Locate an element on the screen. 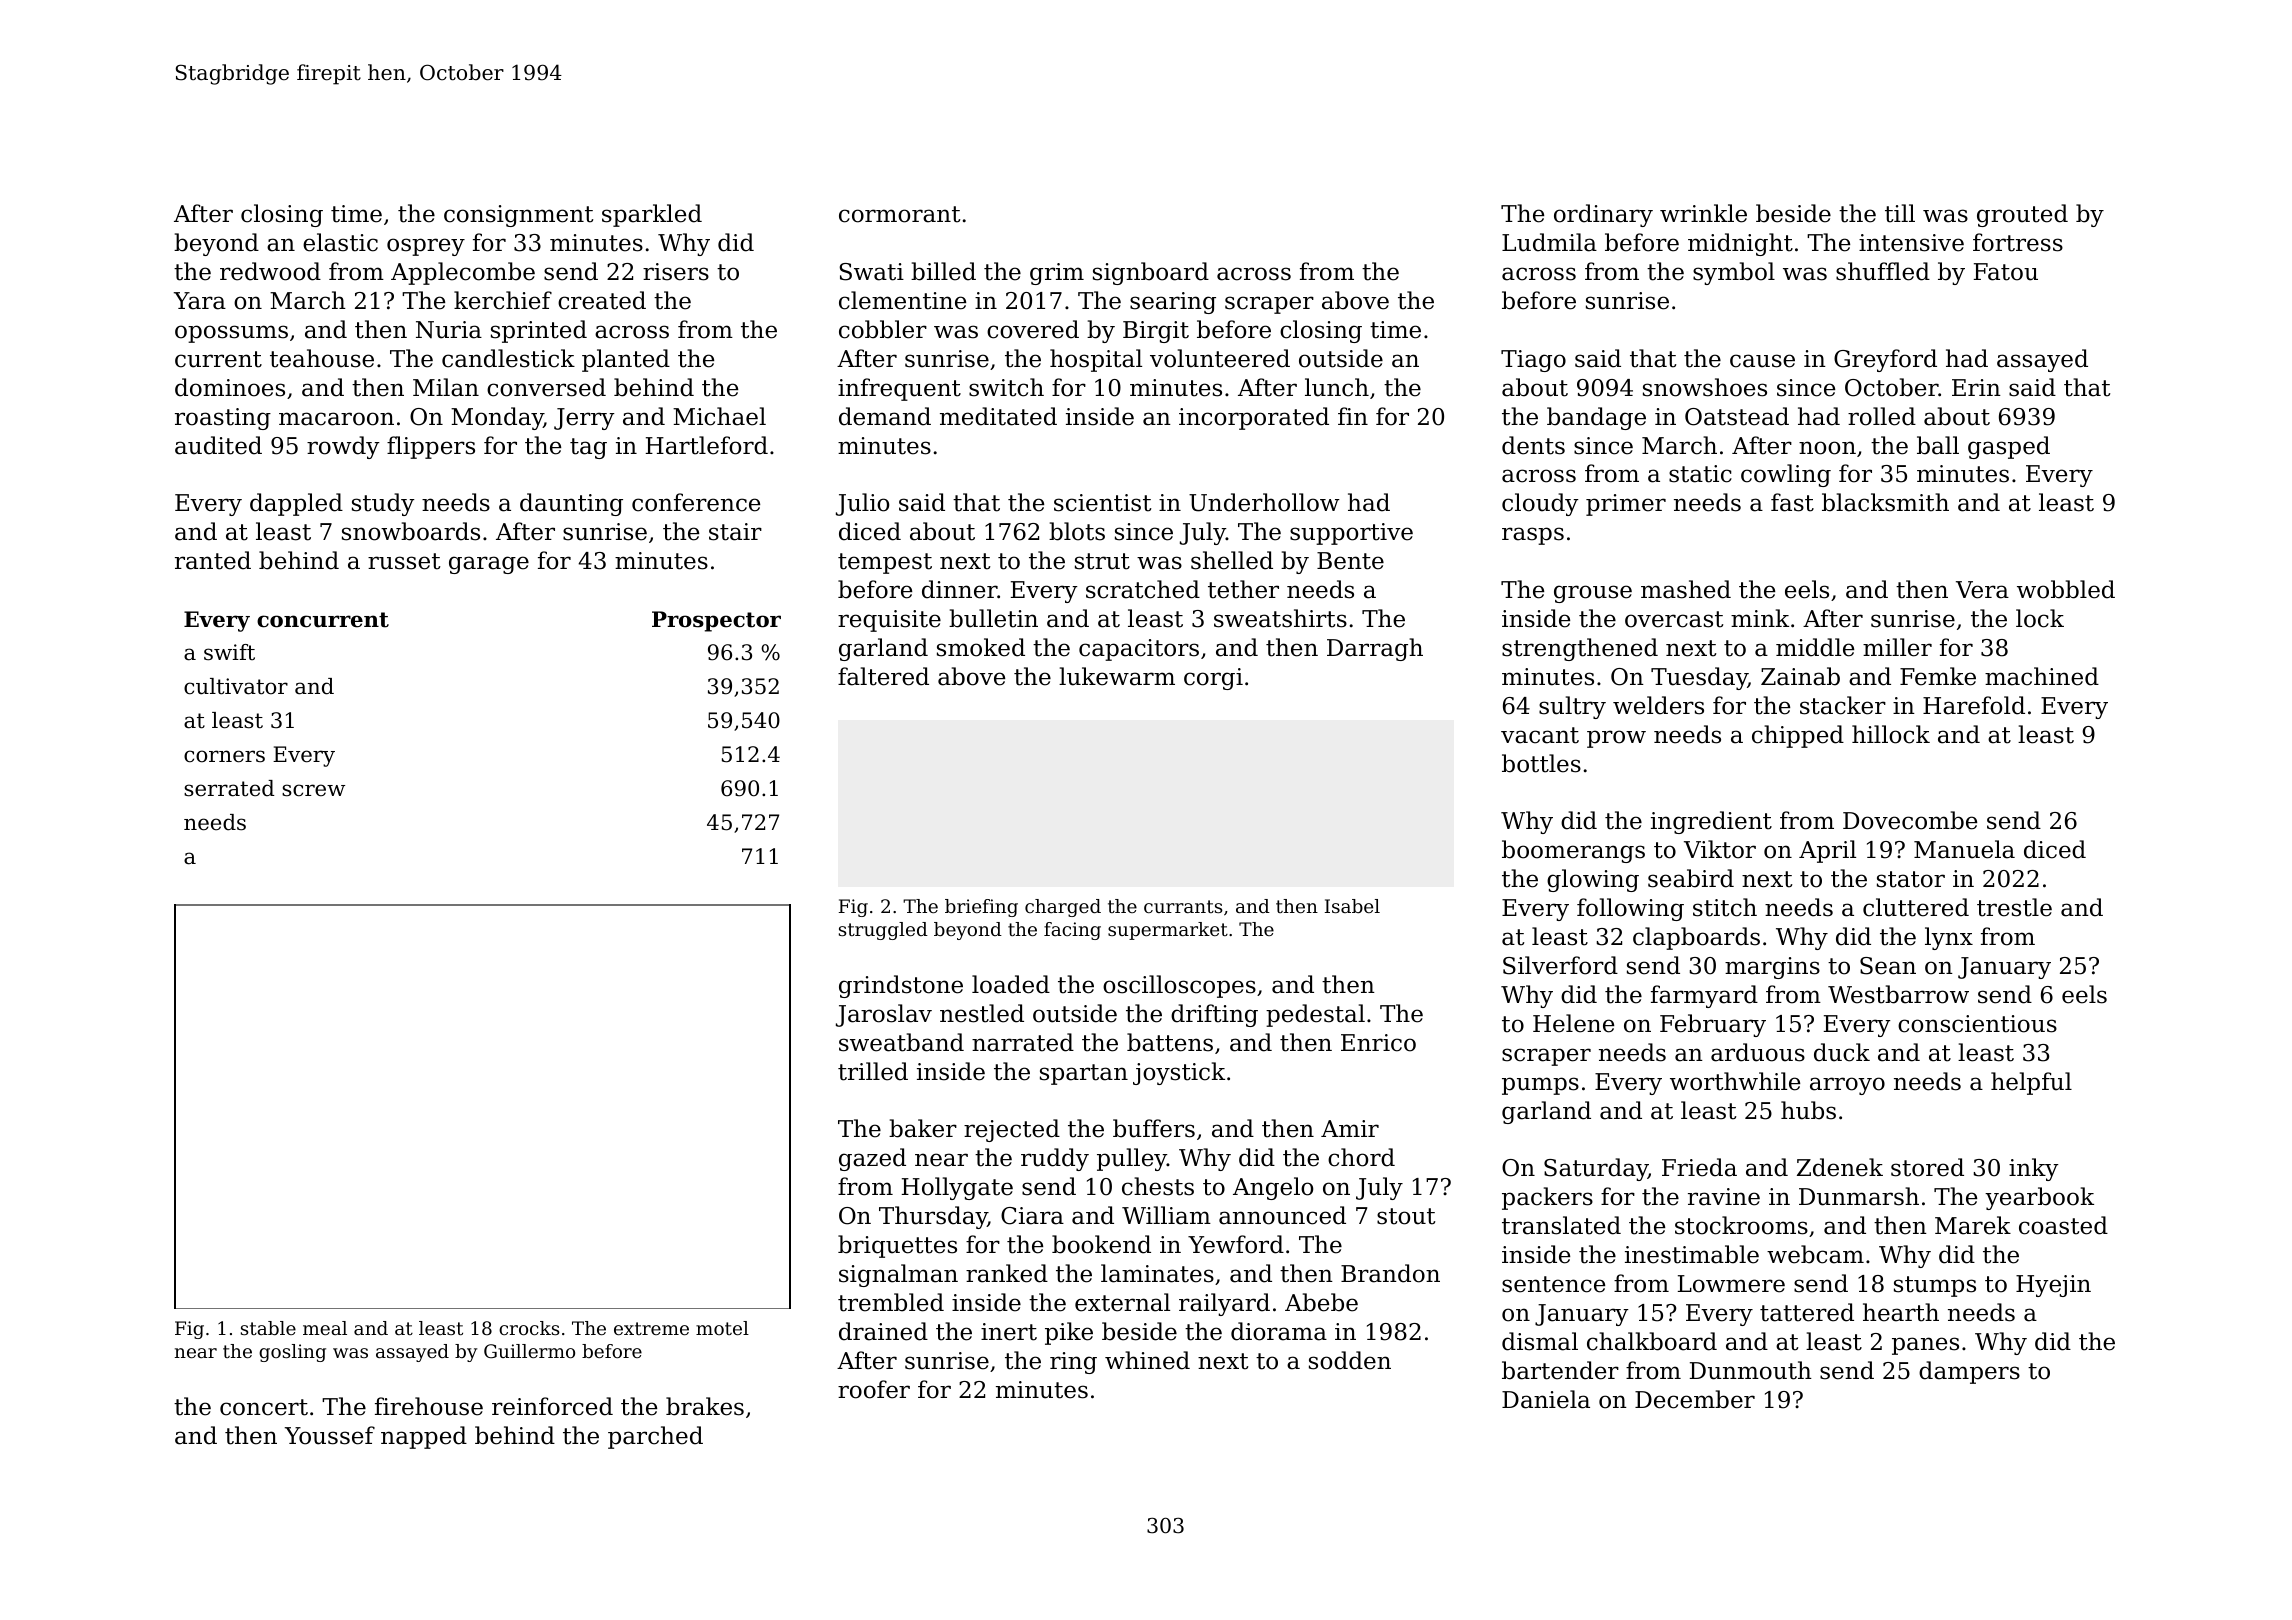 Image resolution: width=2292 pixels, height=1620 pixels. redwood is located at coordinates (270, 271).
